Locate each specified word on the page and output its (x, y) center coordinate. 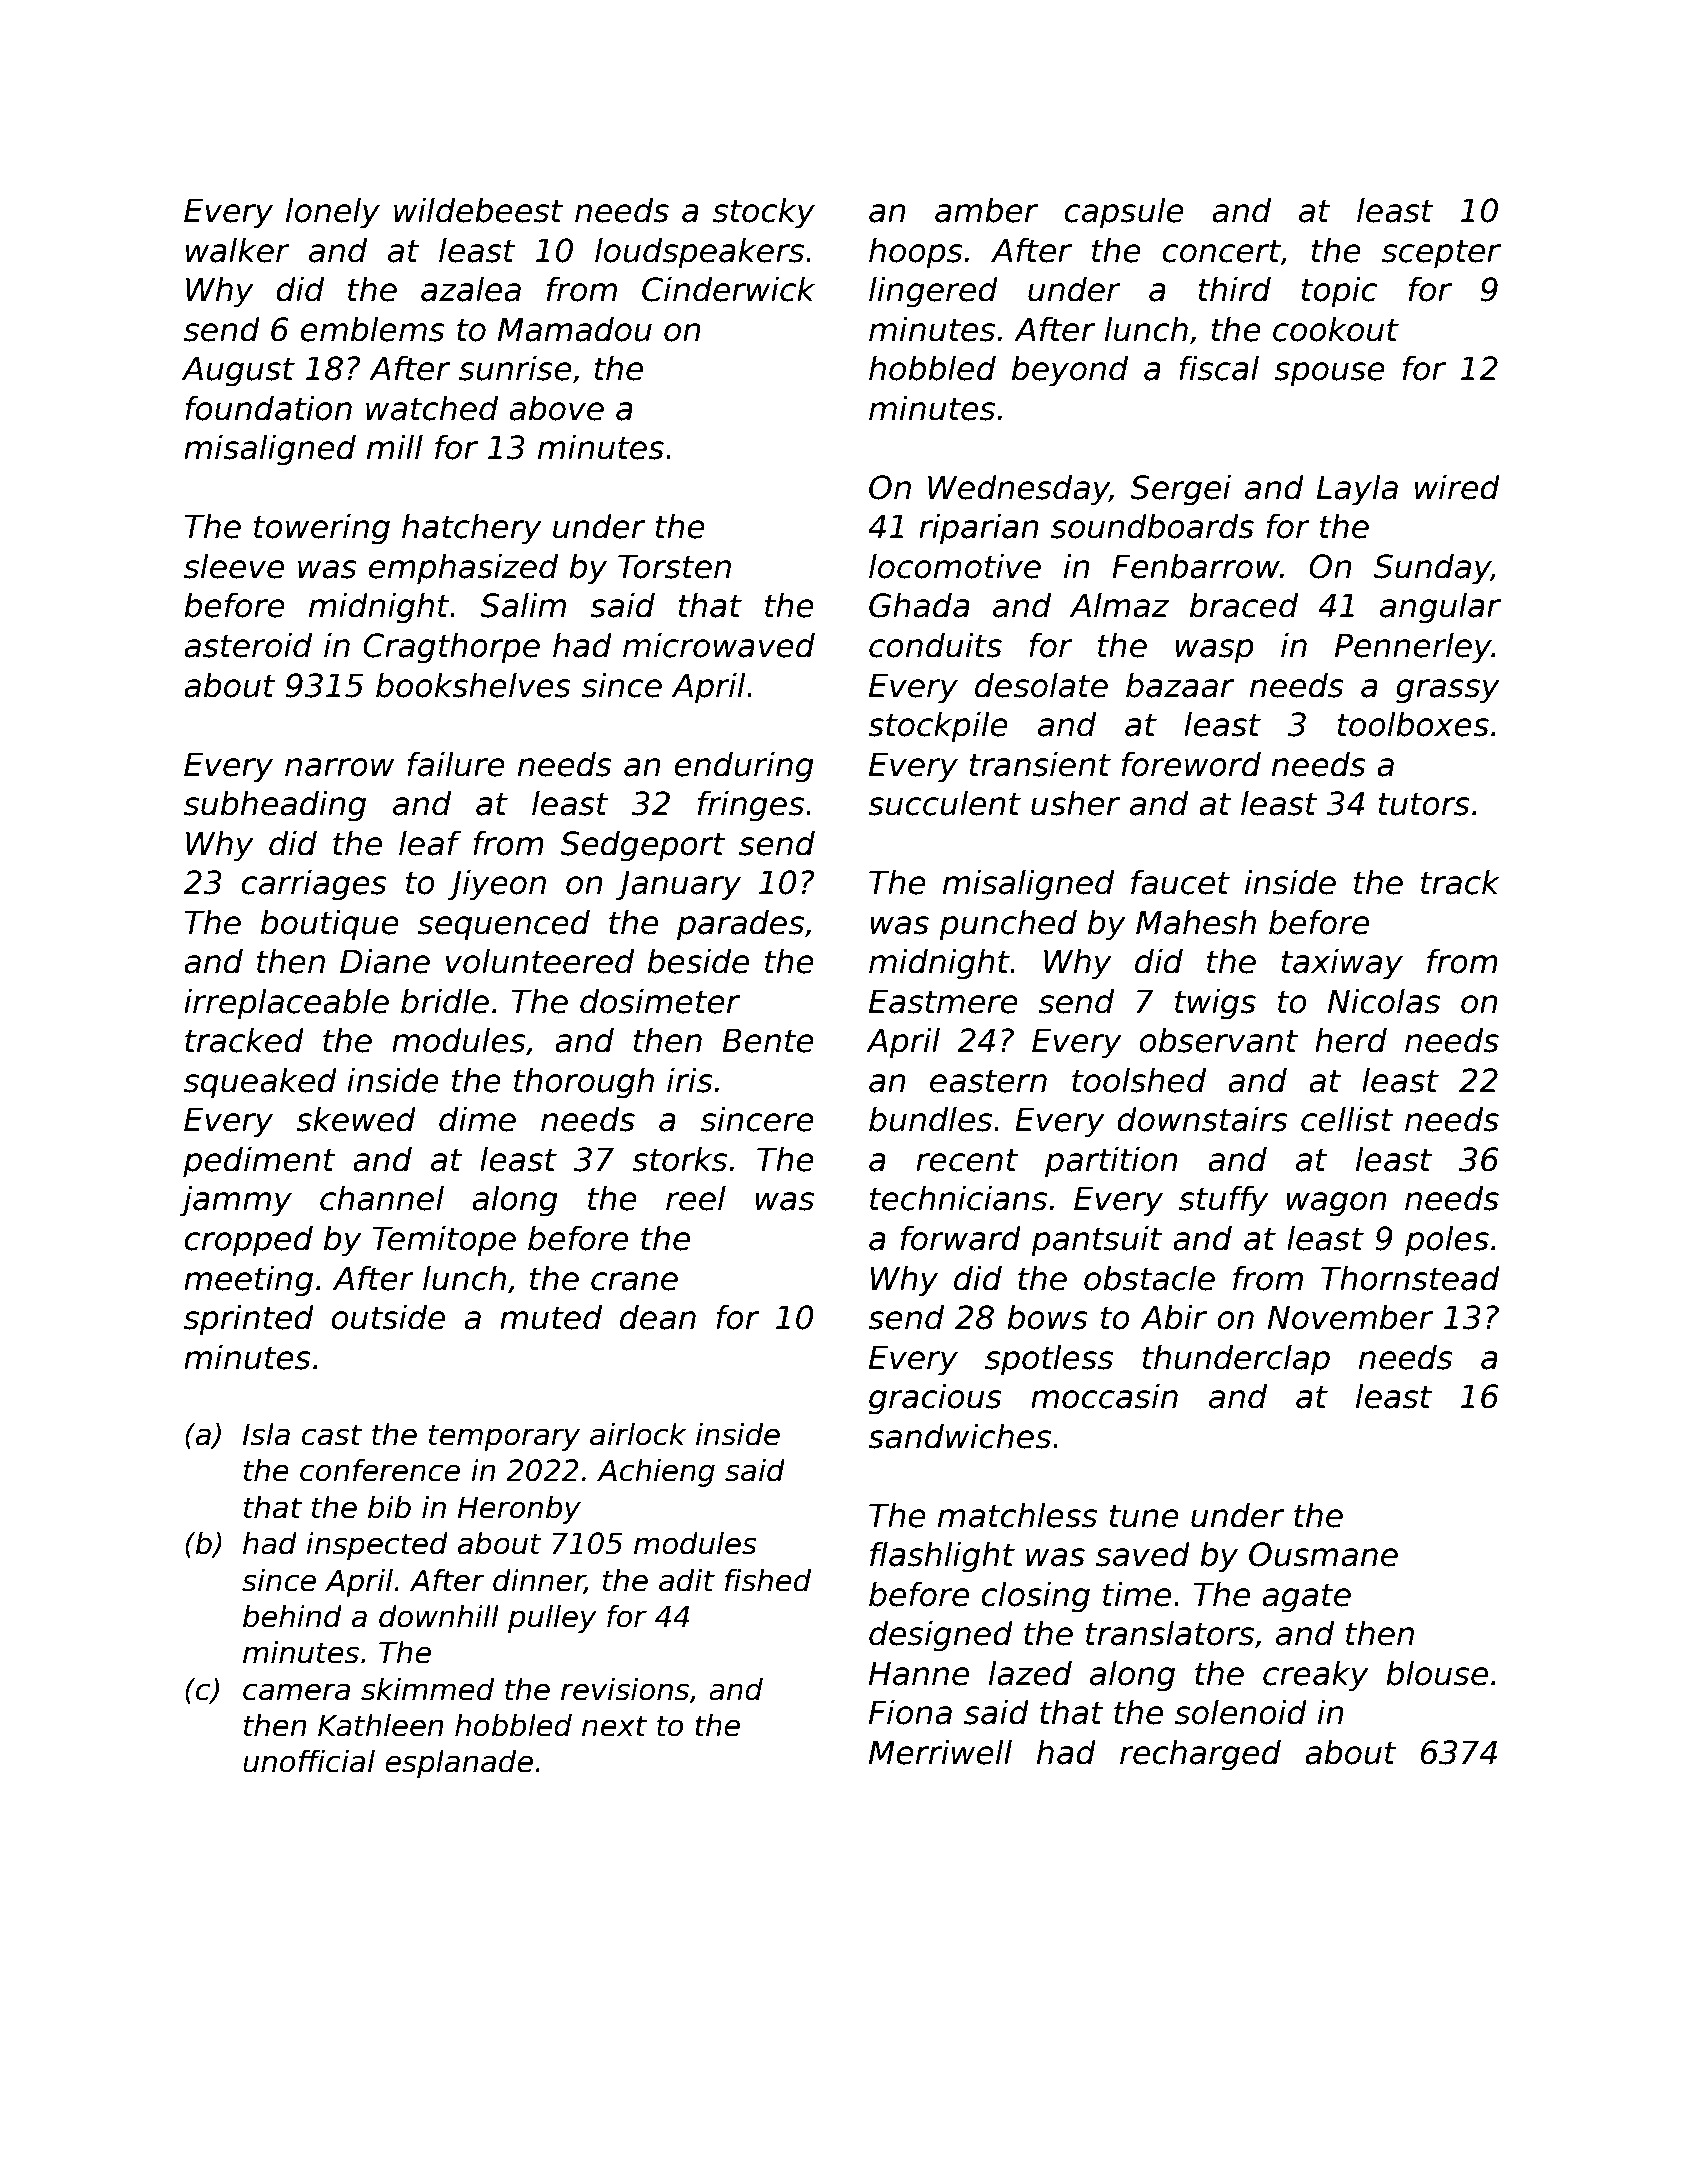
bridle (445, 1001)
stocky (764, 213)
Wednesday (1018, 490)
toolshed (1139, 1080)
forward (961, 1238)
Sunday (1432, 569)
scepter (1441, 254)
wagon (1336, 1204)
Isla (266, 1434)
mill (395, 446)
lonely (333, 213)
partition (1111, 1162)
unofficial (309, 1761)
